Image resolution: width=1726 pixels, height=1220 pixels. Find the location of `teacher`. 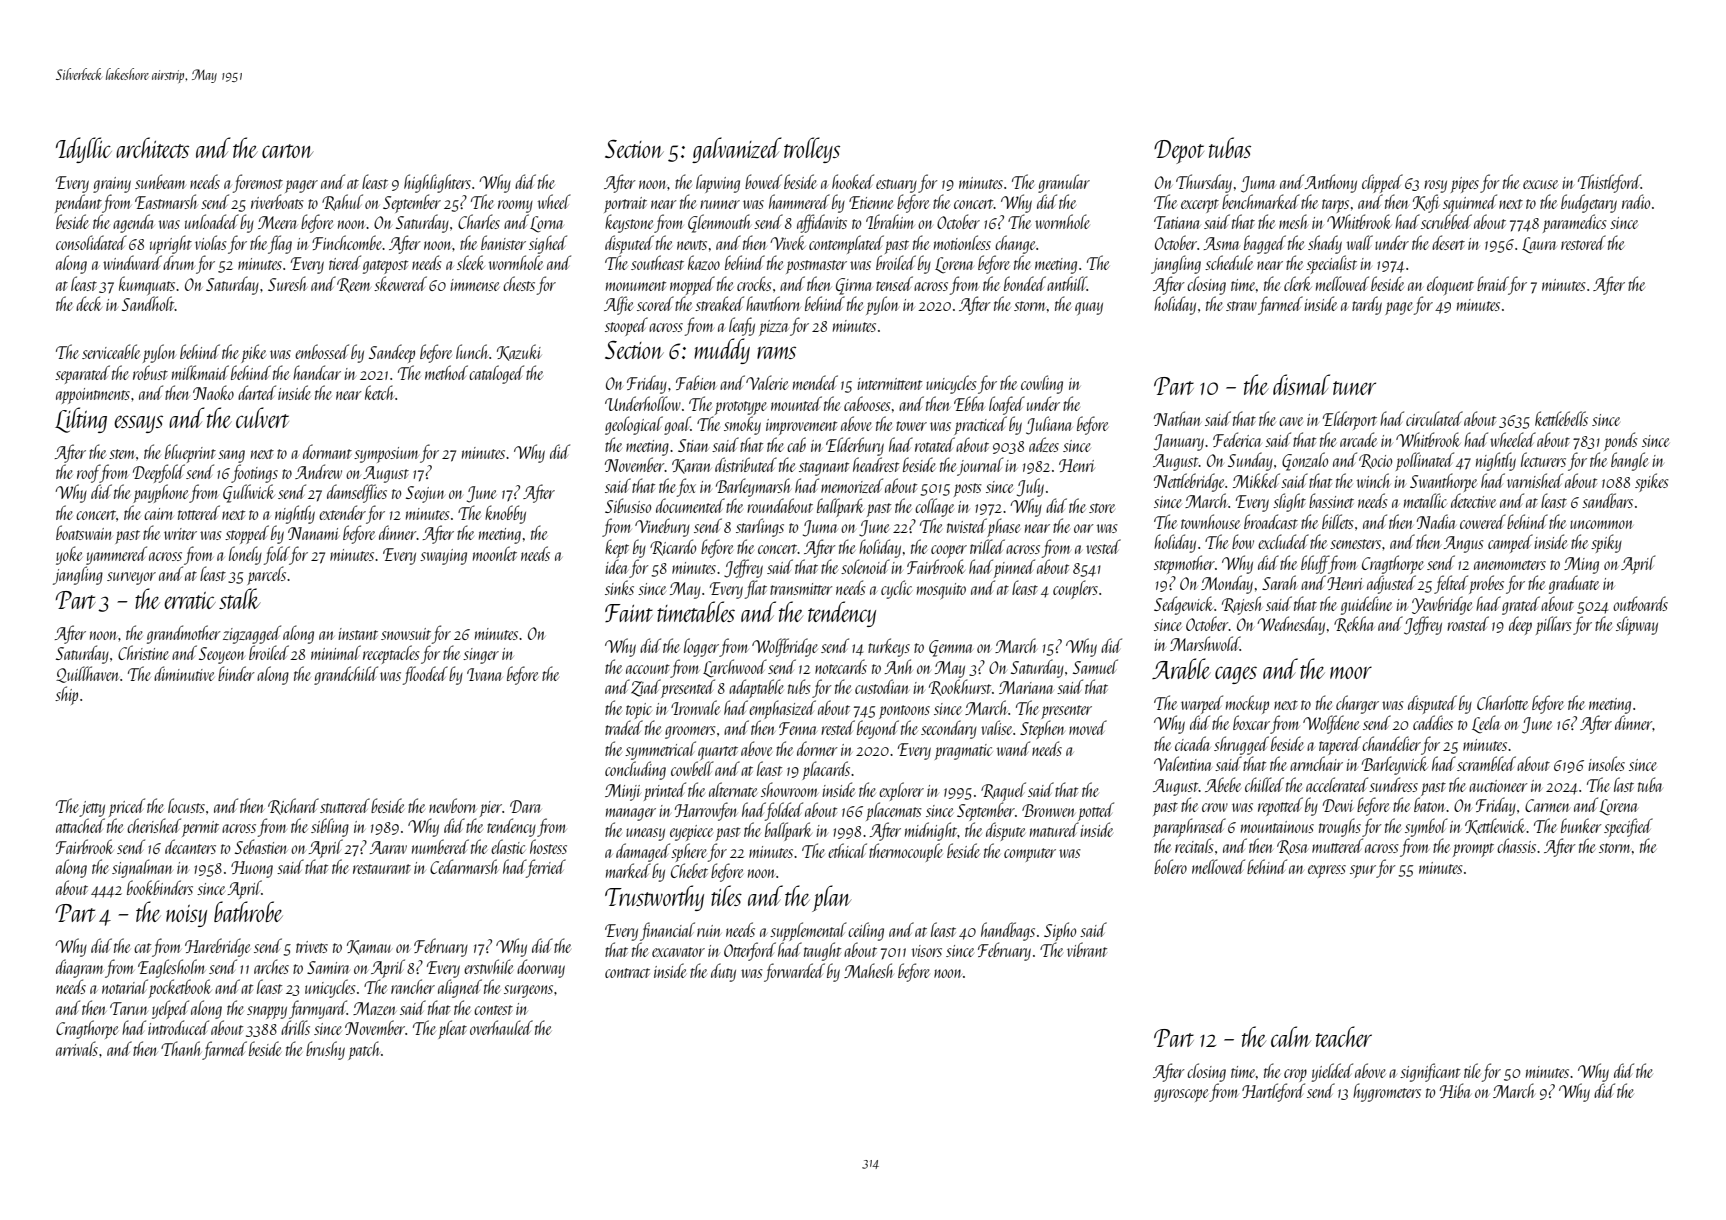

teacher is located at coordinates (1344, 1036).
